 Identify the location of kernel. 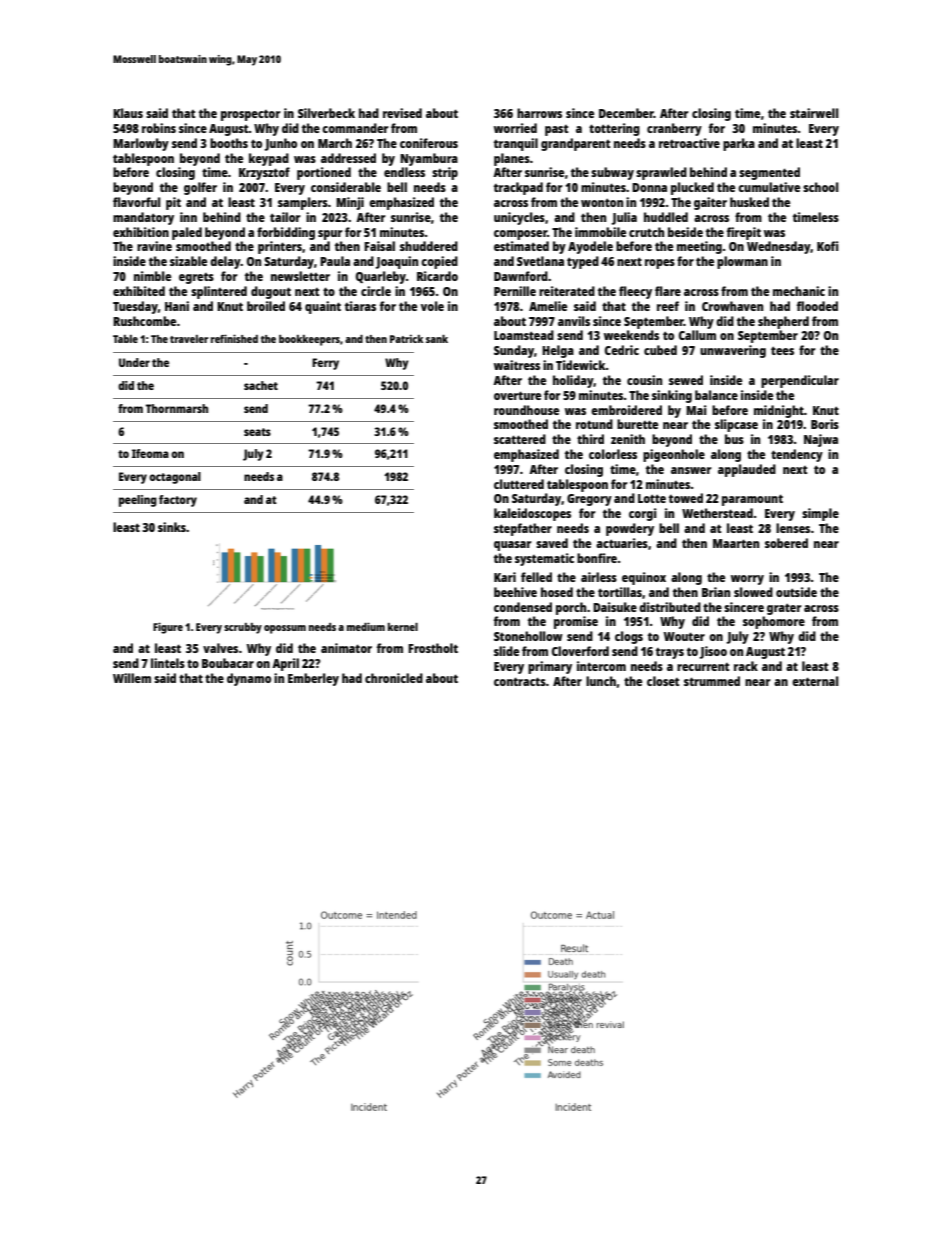
(403, 627).
